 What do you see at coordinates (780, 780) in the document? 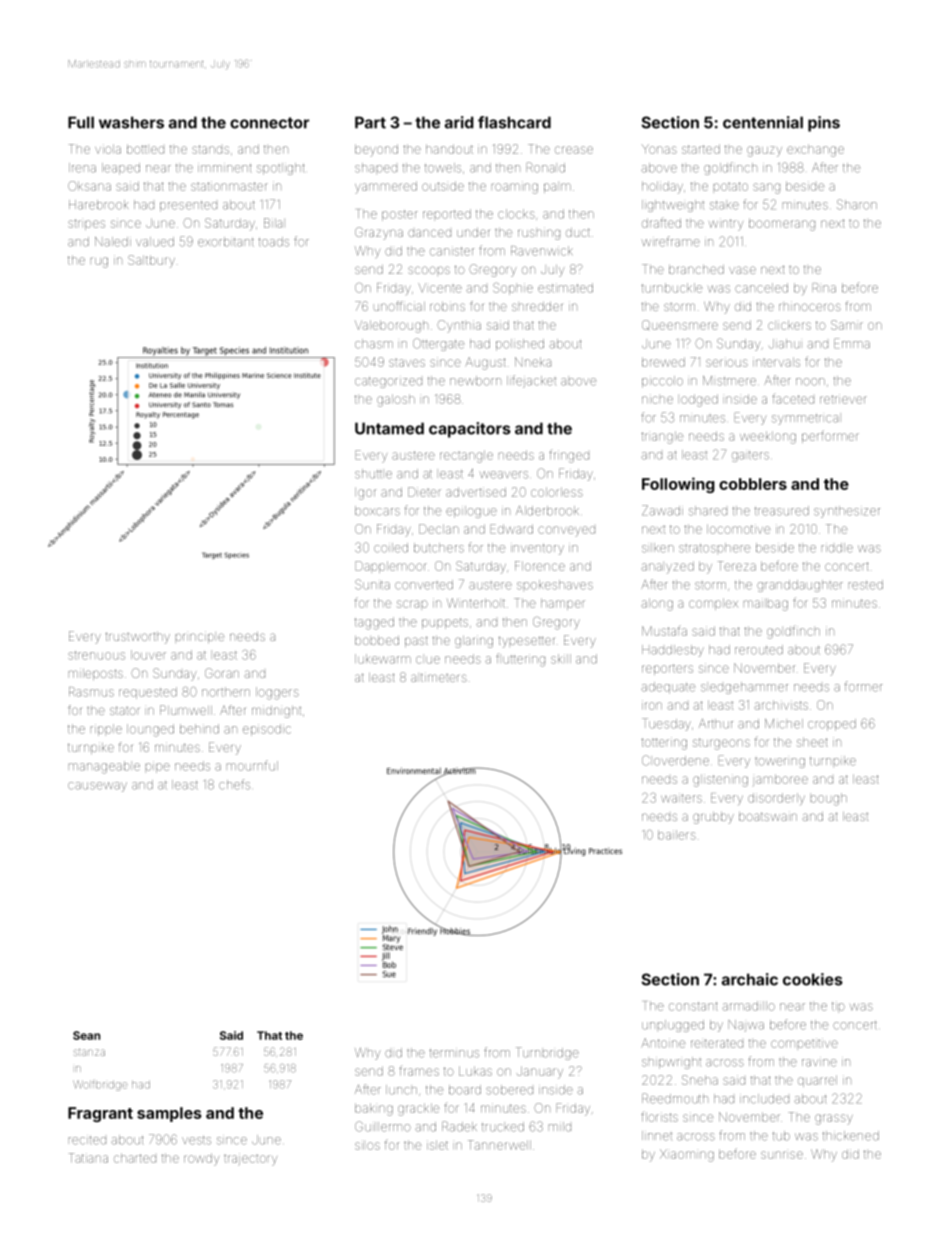
I see `jamboree` at bounding box center [780, 780].
